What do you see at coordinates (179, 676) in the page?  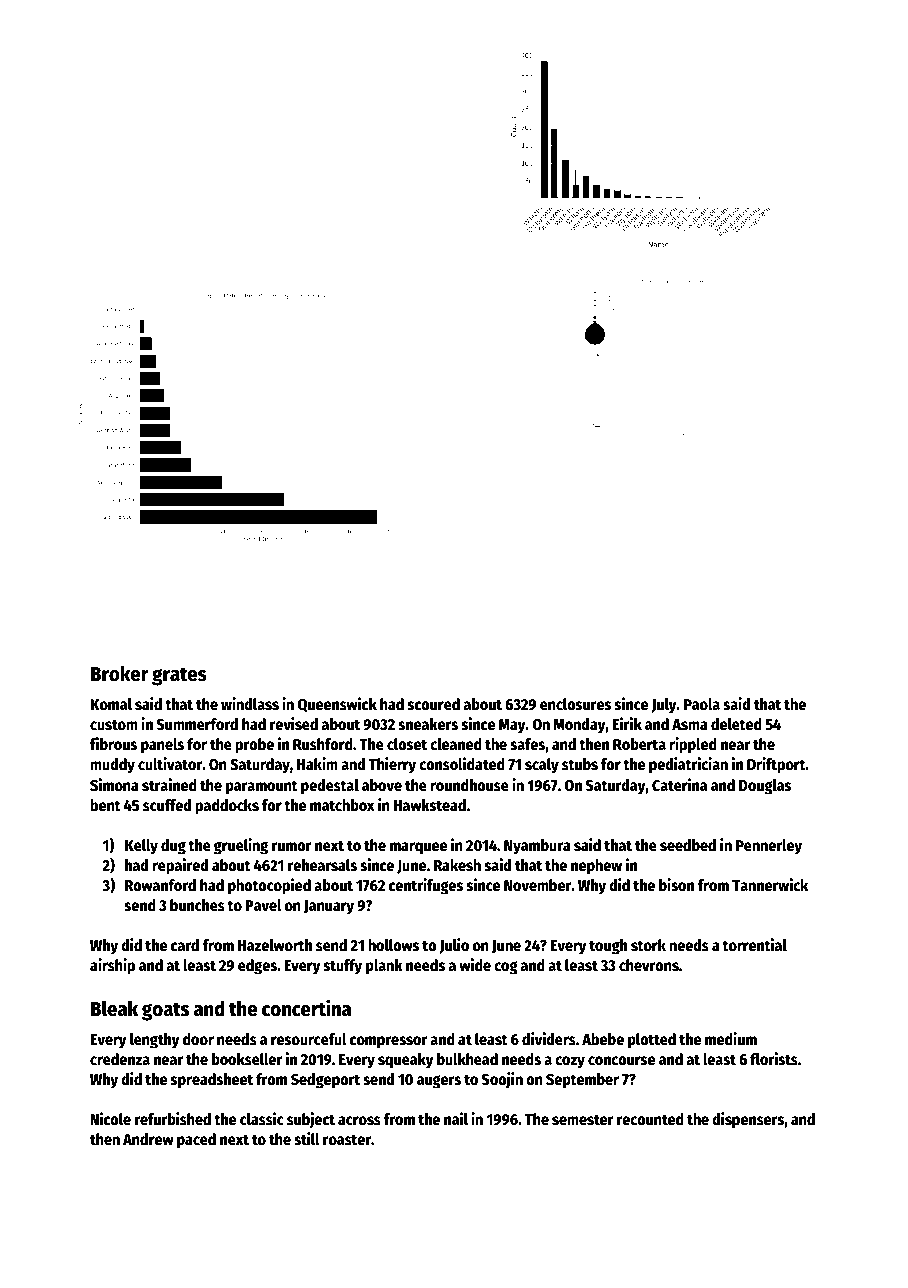 I see `grates` at bounding box center [179, 676].
